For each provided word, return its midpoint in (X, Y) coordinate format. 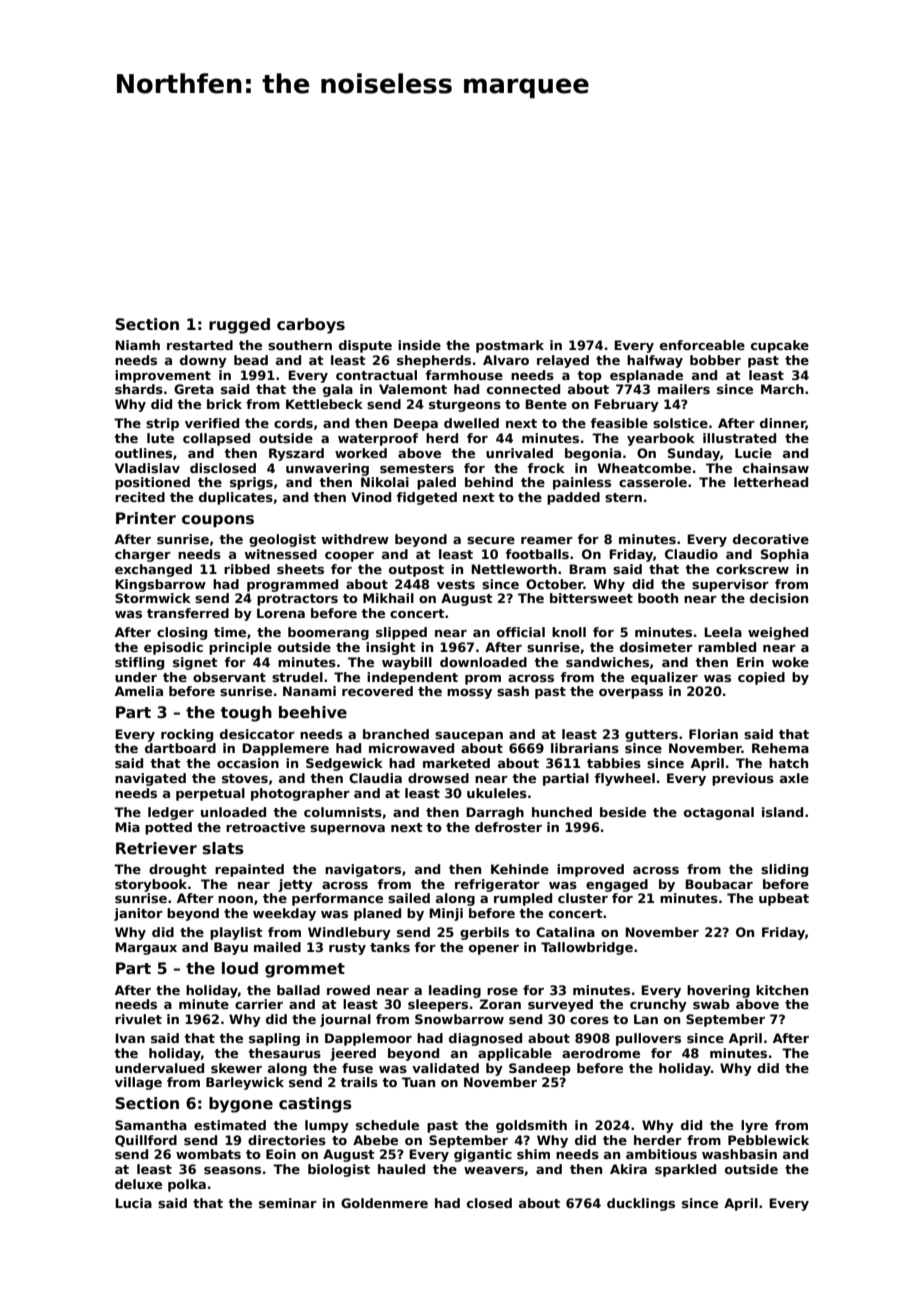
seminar (288, 1203)
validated (445, 1068)
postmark (510, 346)
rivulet (138, 1019)
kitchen (782, 990)
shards (139, 389)
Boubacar (719, 884)
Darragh (495, 813)
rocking (187, 735)
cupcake (780, 346)
